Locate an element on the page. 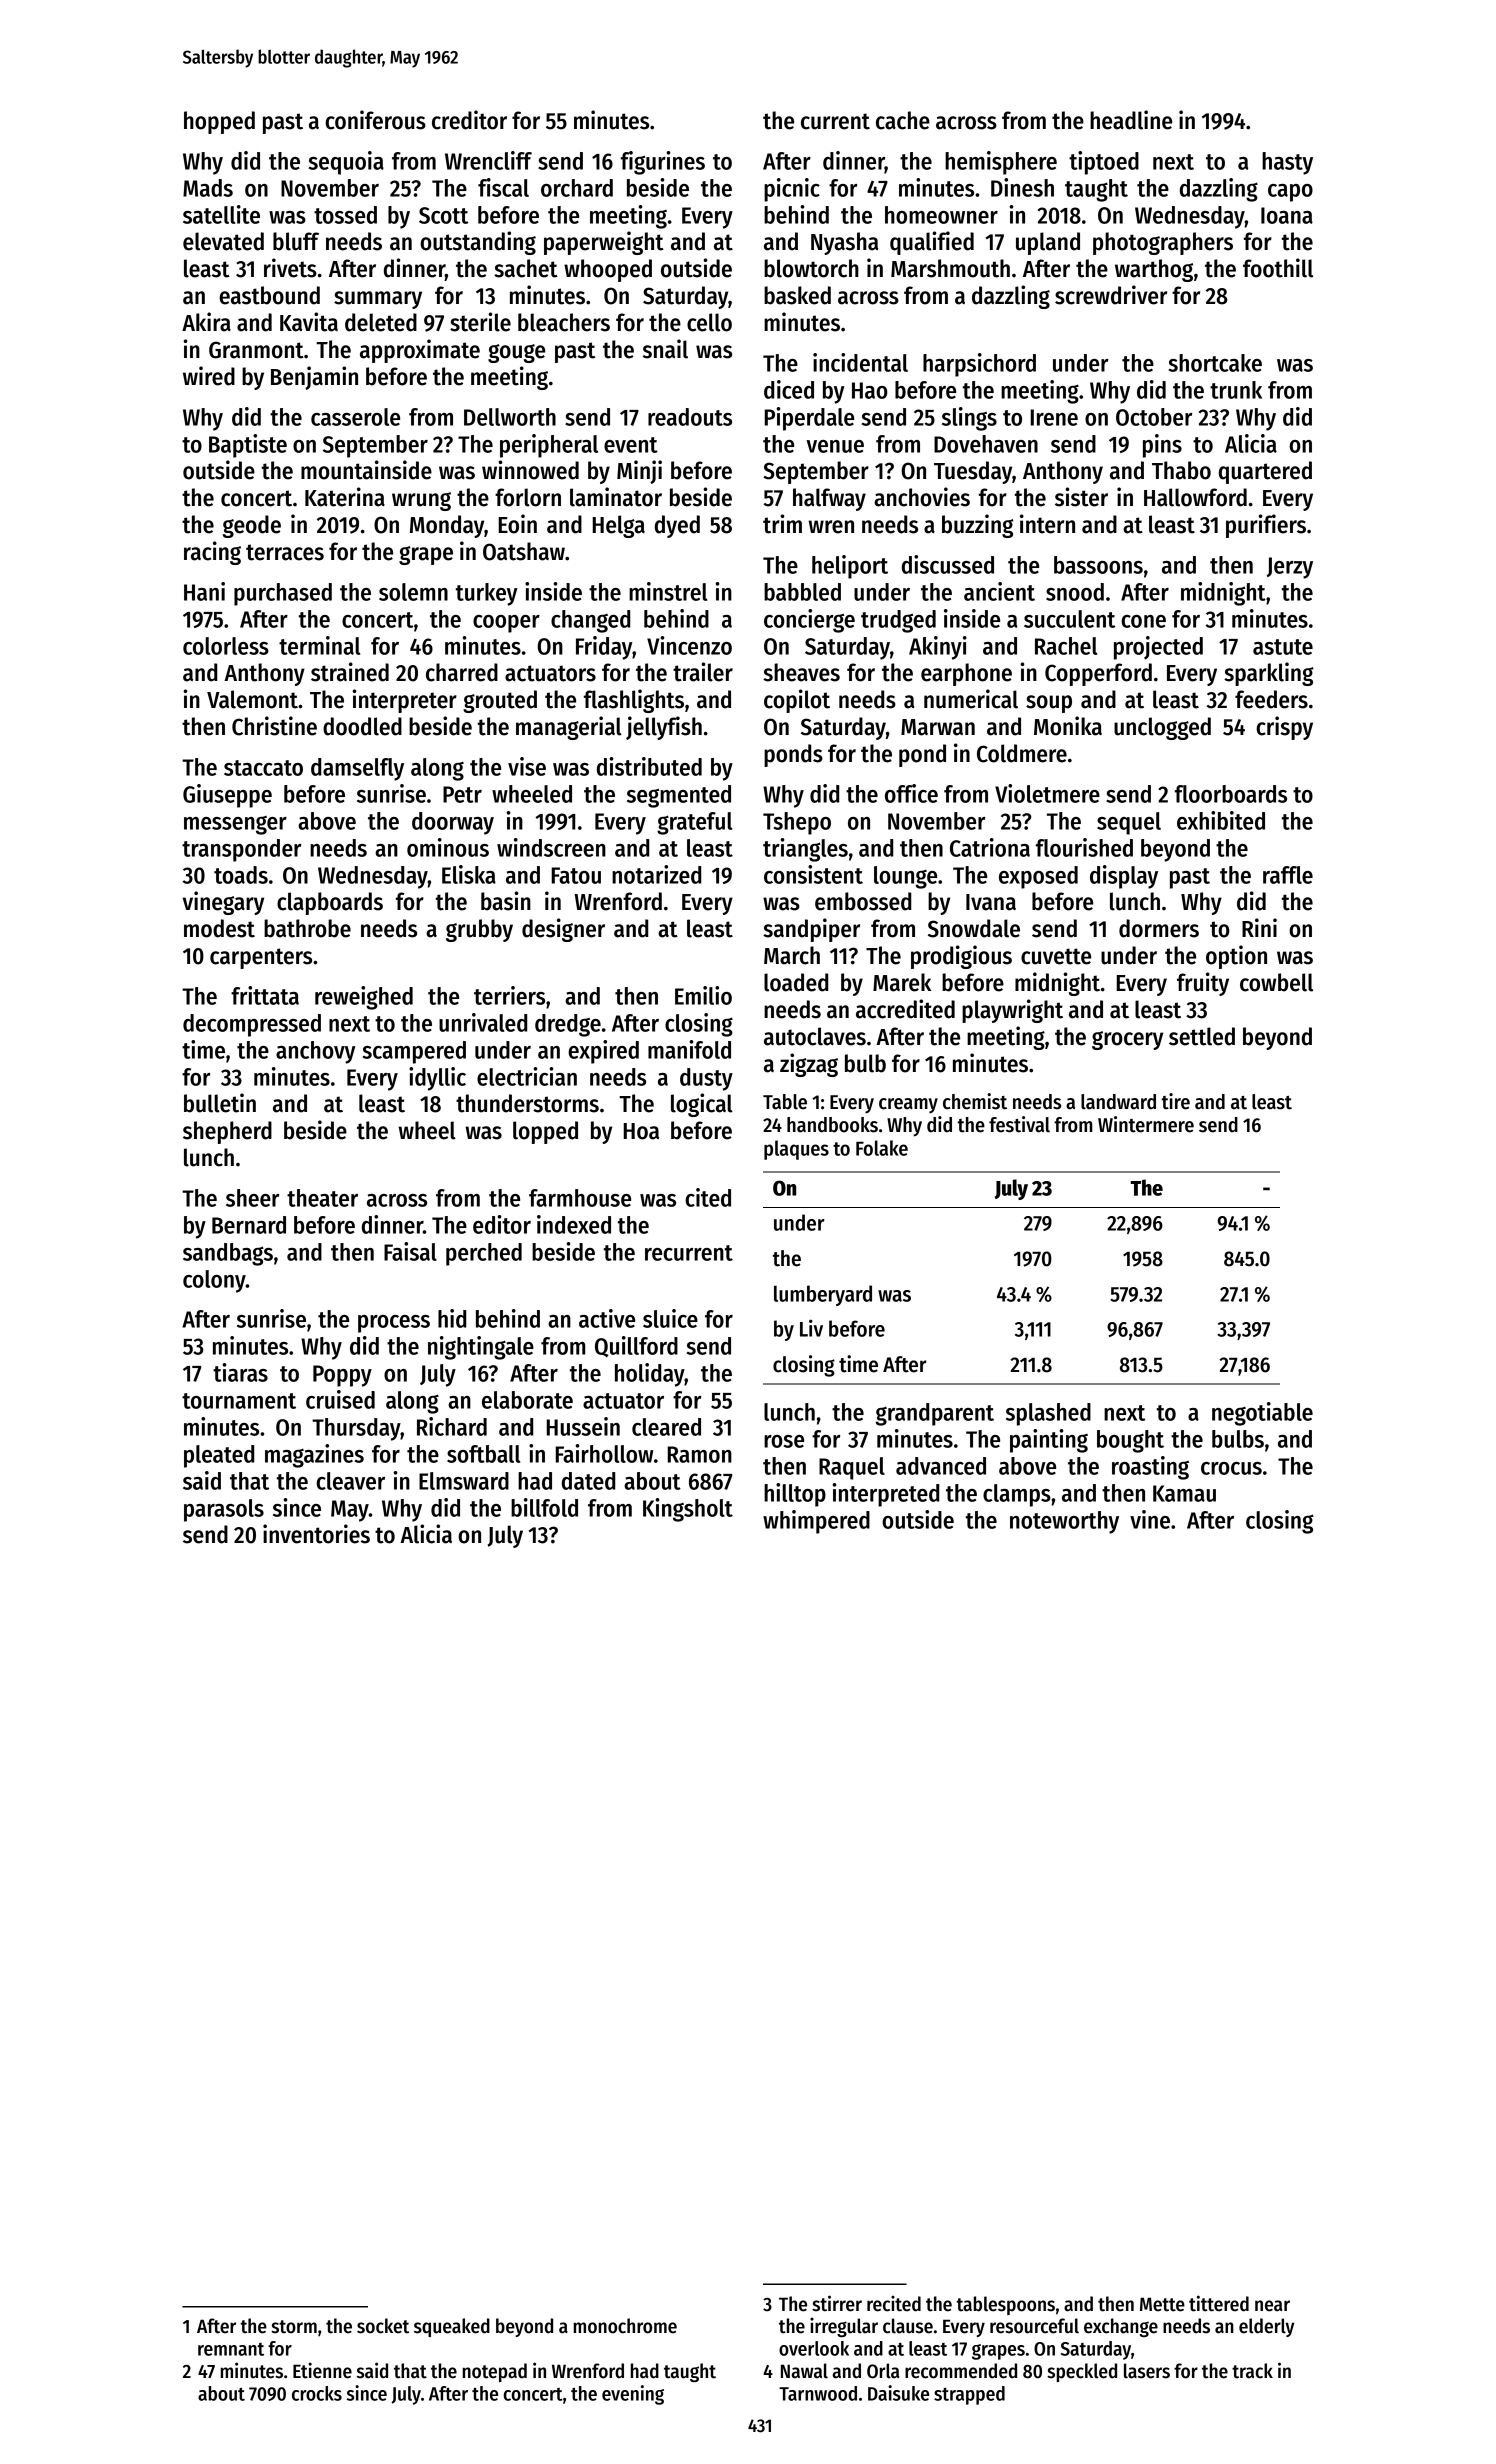  strained is located at coordinates (350, 672).
